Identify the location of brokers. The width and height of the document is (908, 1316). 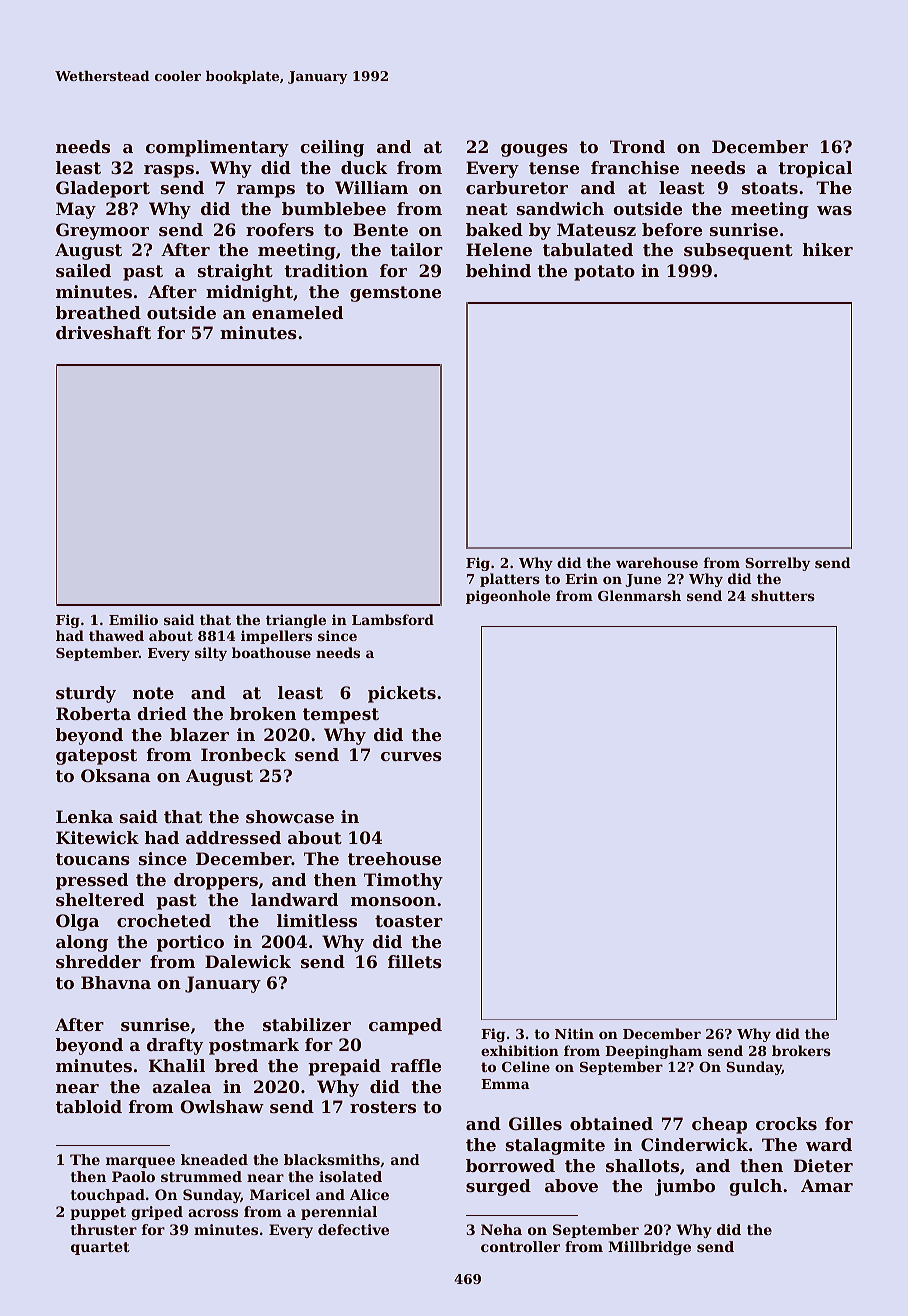
(801, 1050).
